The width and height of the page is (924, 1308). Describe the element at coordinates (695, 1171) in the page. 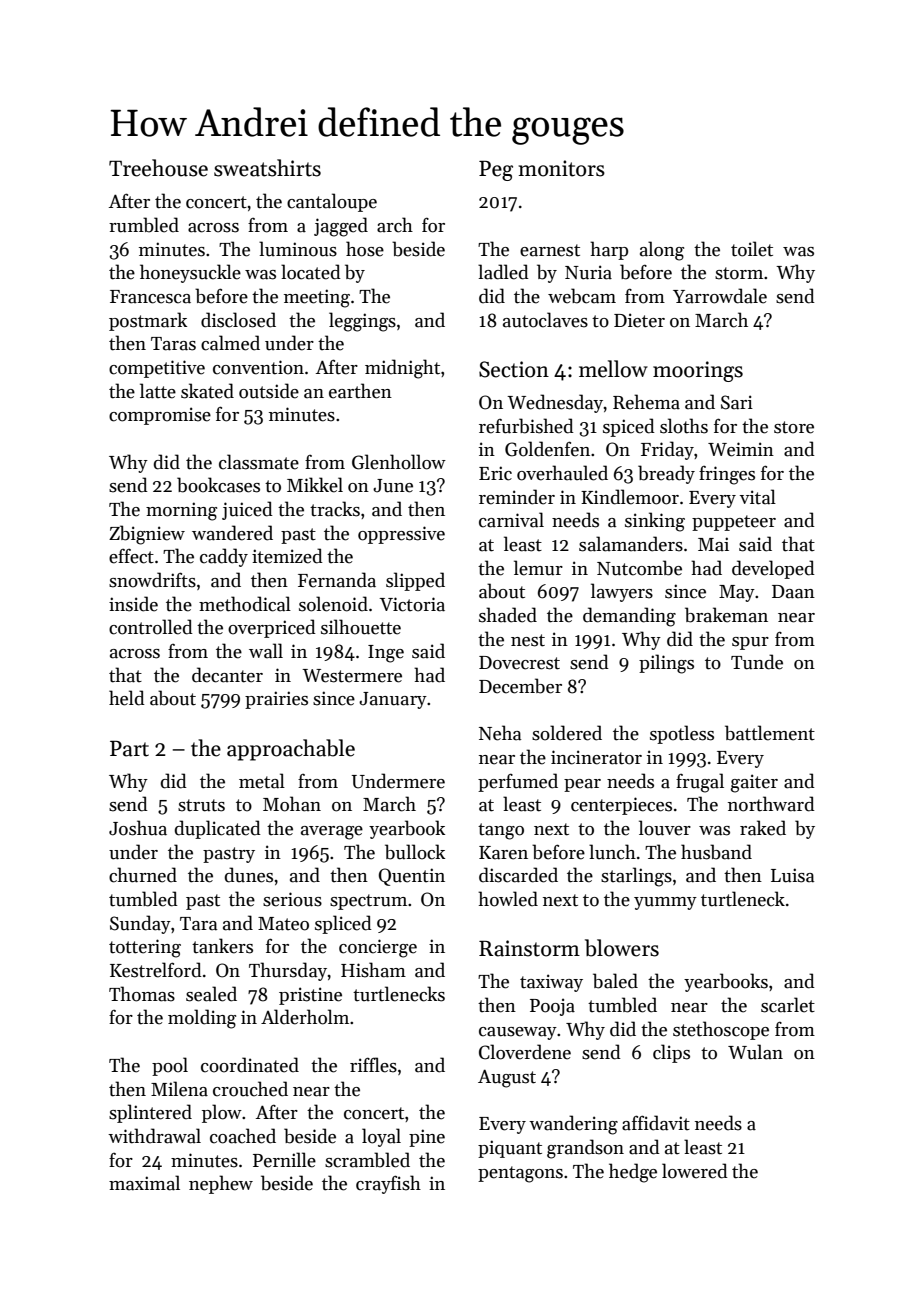

I see `lowered` at that location.
